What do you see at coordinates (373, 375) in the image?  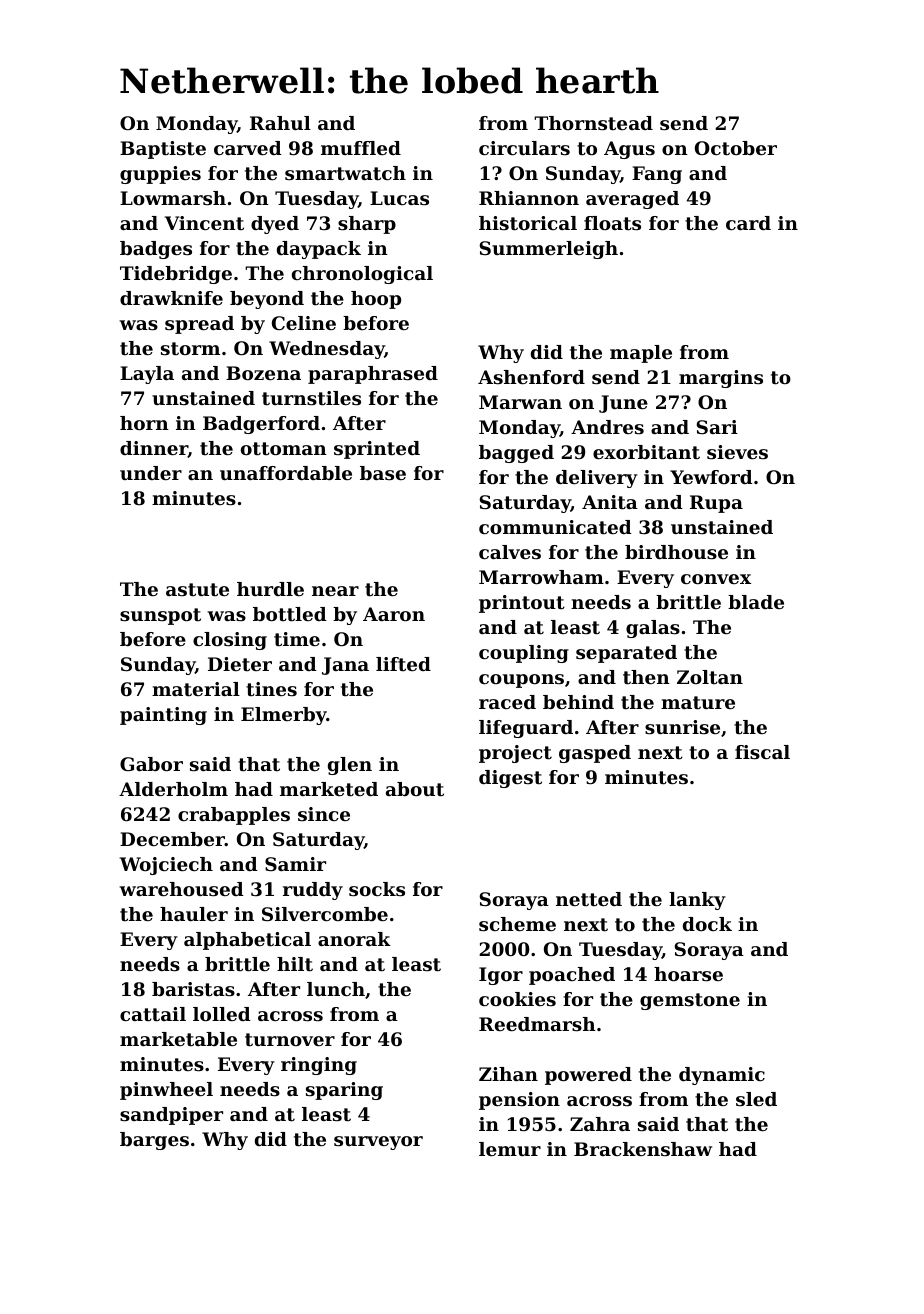 I see `paraphrased` at bounding box center [373, 375].
